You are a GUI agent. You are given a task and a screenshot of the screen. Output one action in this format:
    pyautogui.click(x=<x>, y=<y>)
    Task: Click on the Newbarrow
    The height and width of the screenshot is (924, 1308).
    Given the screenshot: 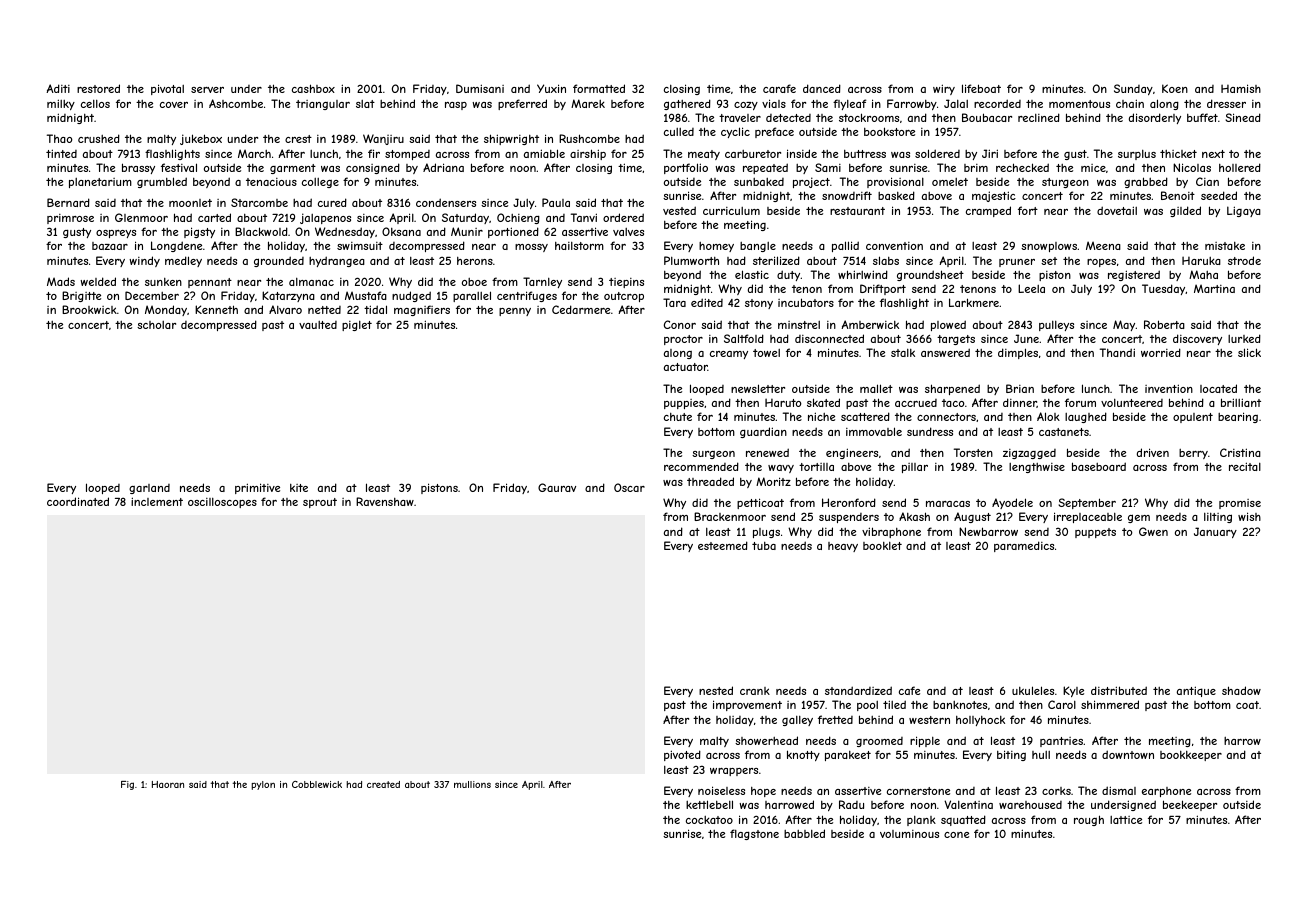 What is the action you would take?
    pyautogui.click(x=988, y=531)
